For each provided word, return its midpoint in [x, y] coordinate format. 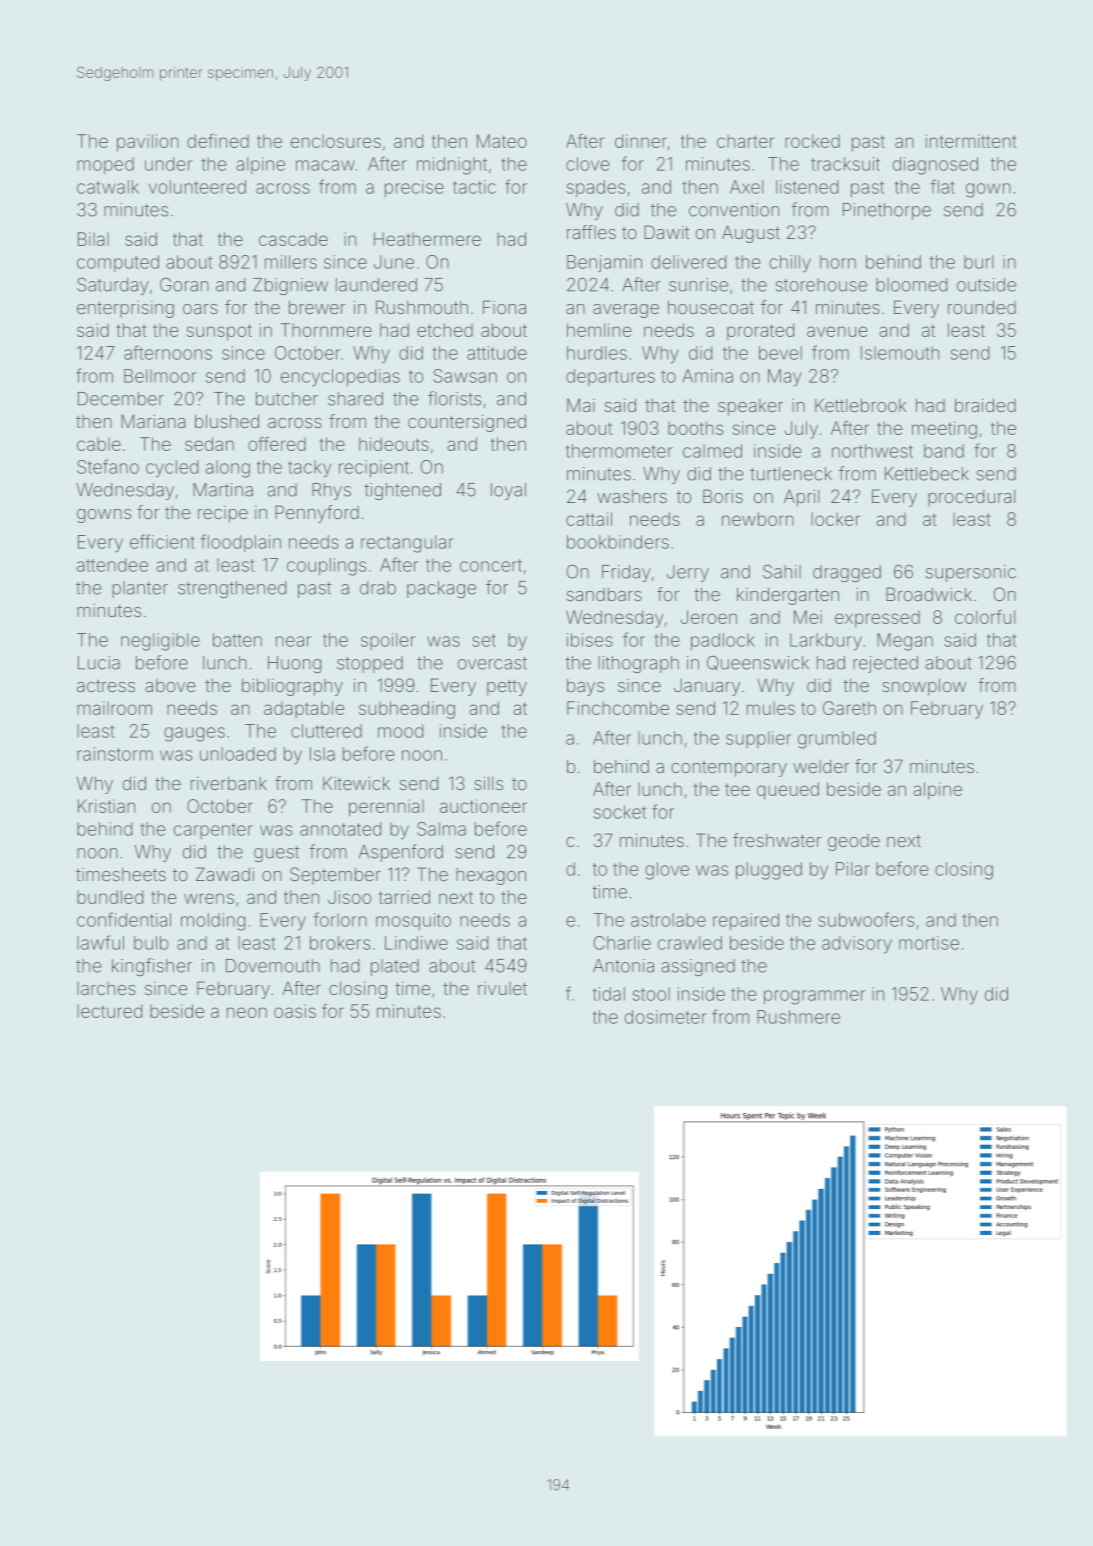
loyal [508, 491]
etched [445, 330]
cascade [293, 239]
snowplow [924, 687]
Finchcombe [618, 708]
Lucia [99, 663]
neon [247, 1012]
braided [985, 405]
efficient [162, 541]
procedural [971, 498]
